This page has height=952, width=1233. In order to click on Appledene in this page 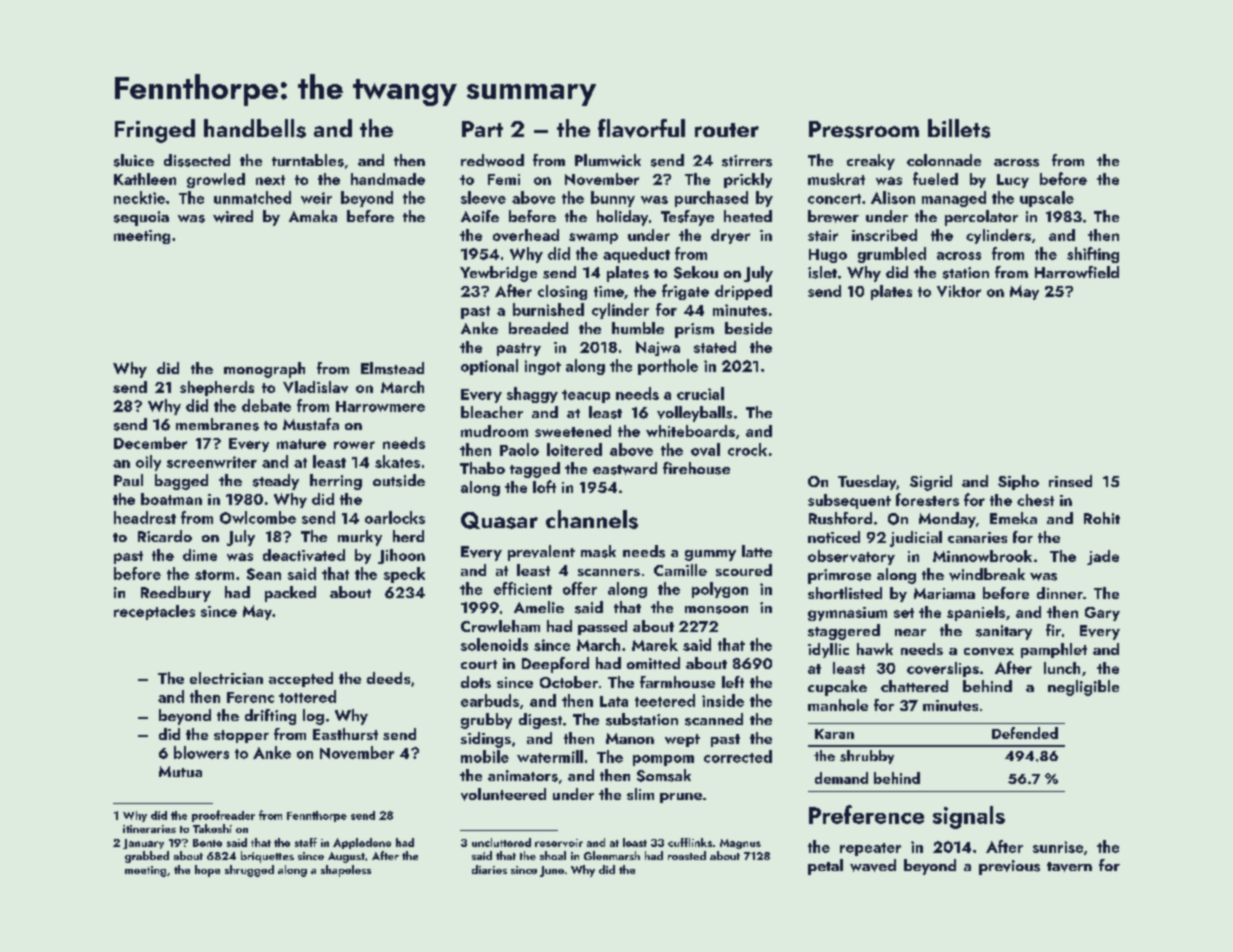, I will do `click(362, 843)`.
